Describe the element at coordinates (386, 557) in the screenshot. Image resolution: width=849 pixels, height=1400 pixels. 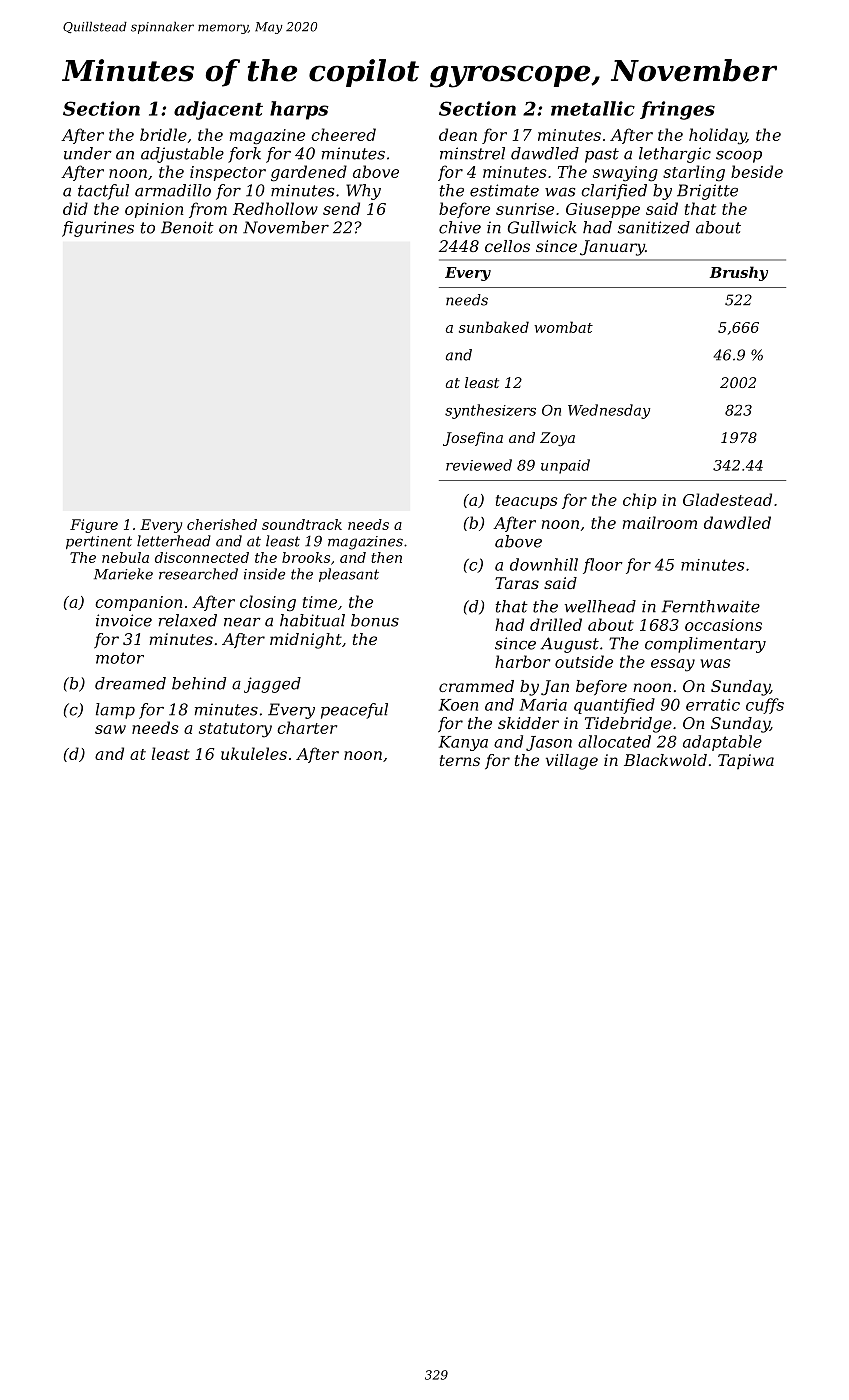
I see `then` at that location.
